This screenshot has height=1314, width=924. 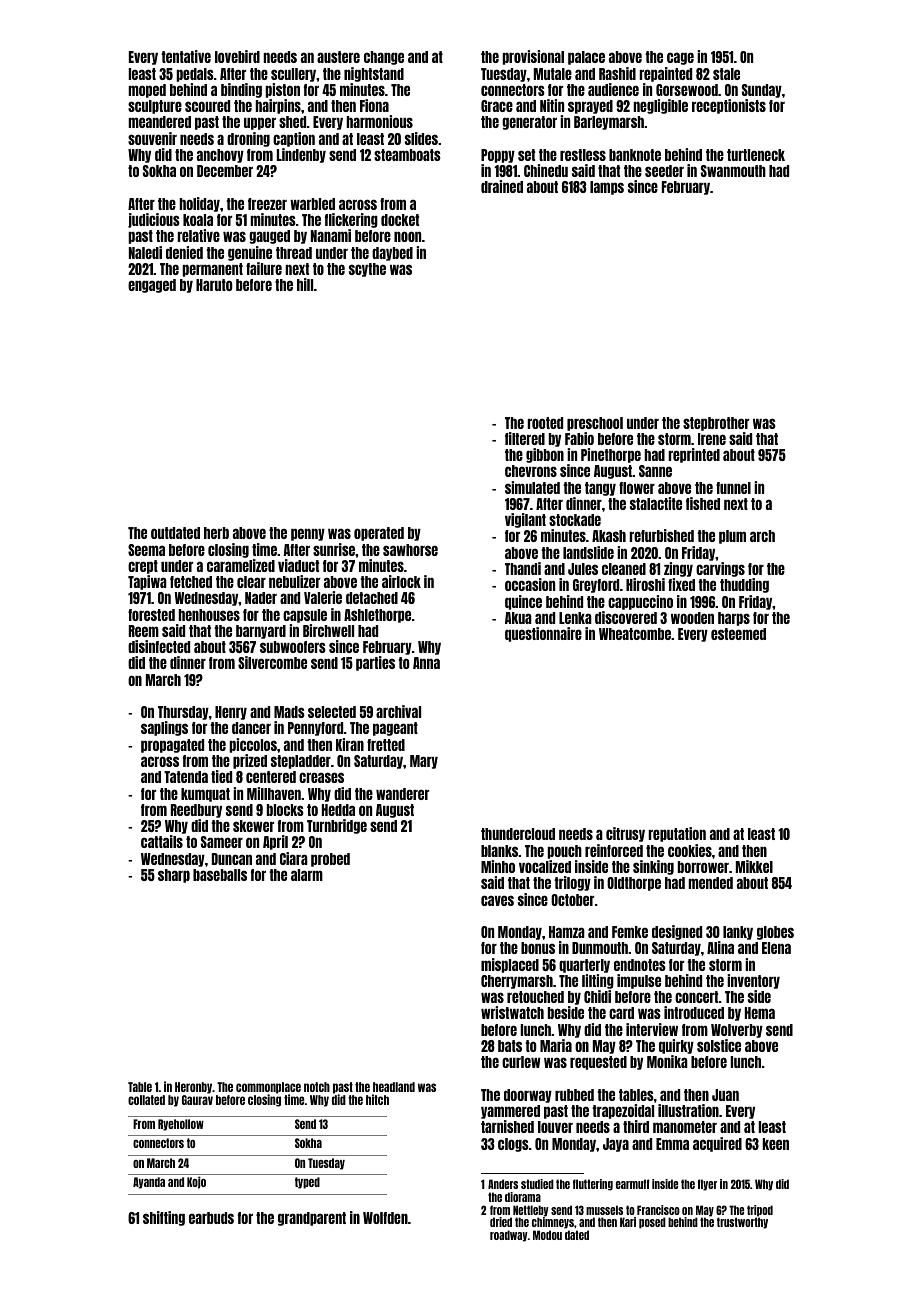 I want to click on clogs, so click(x=513, y=1145).
